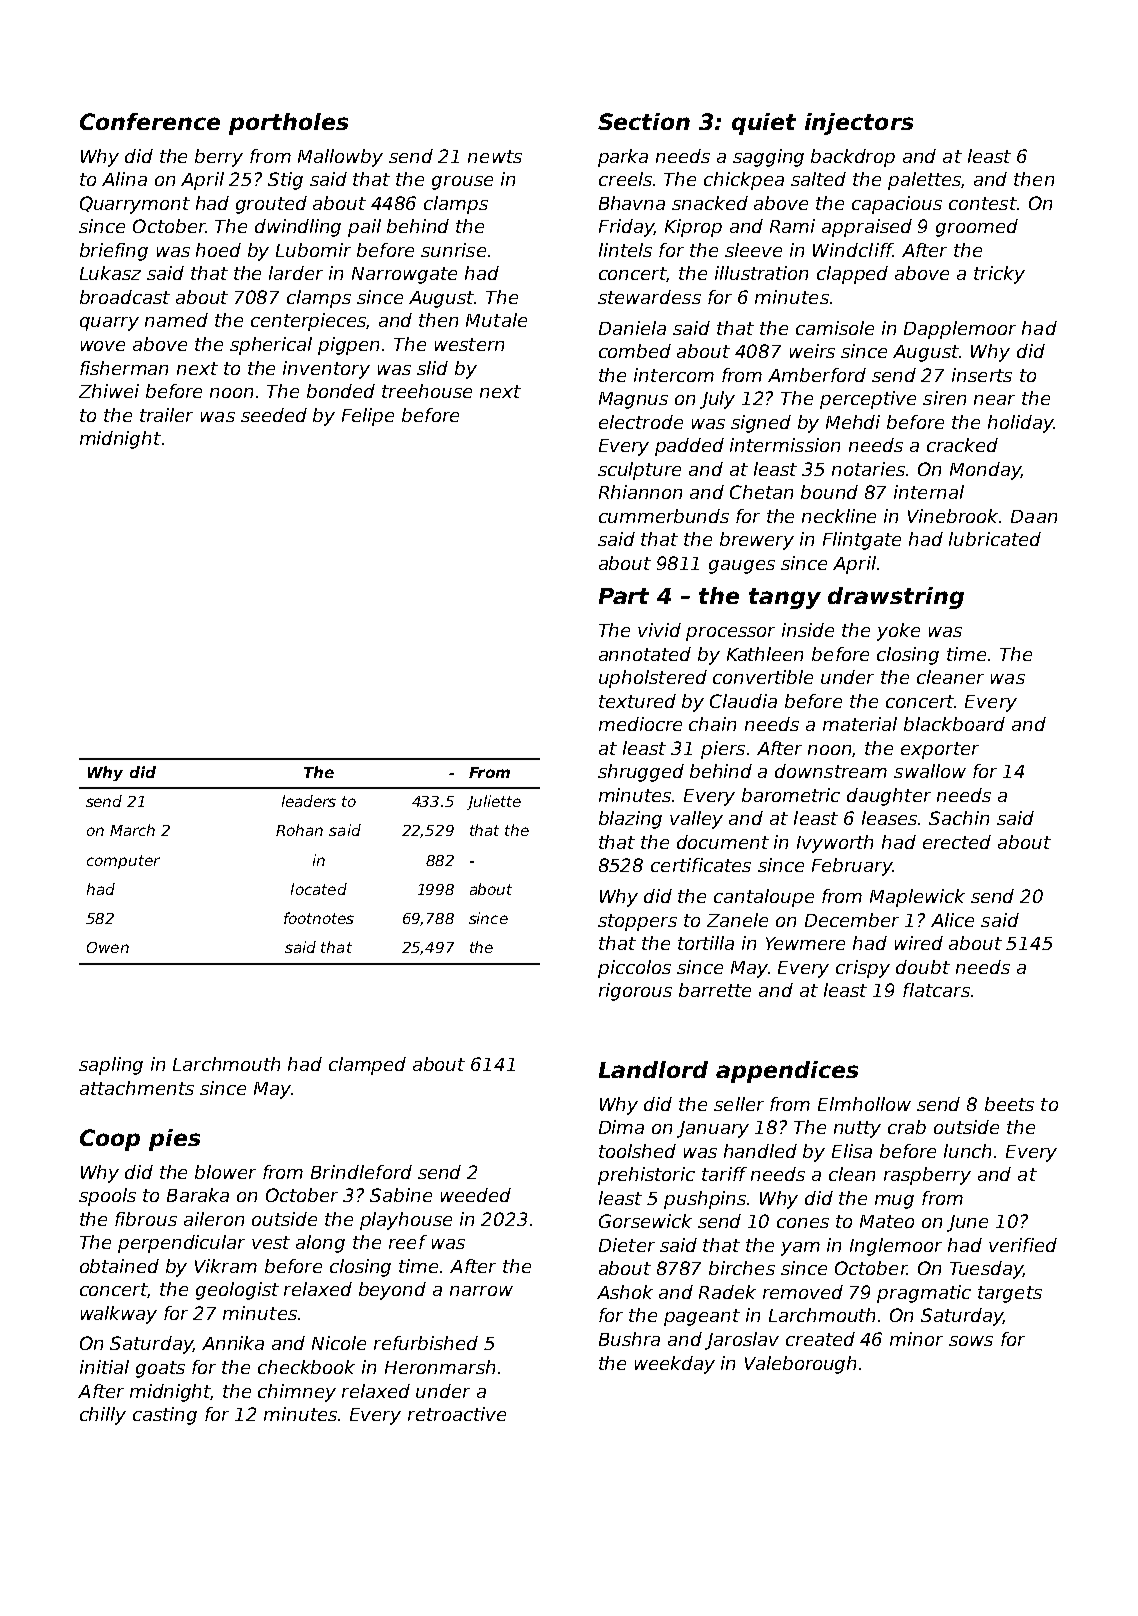  What do you see at coordinates (107, 1197) in the page?
I see `spools` at bounding box center [107, 1197].
